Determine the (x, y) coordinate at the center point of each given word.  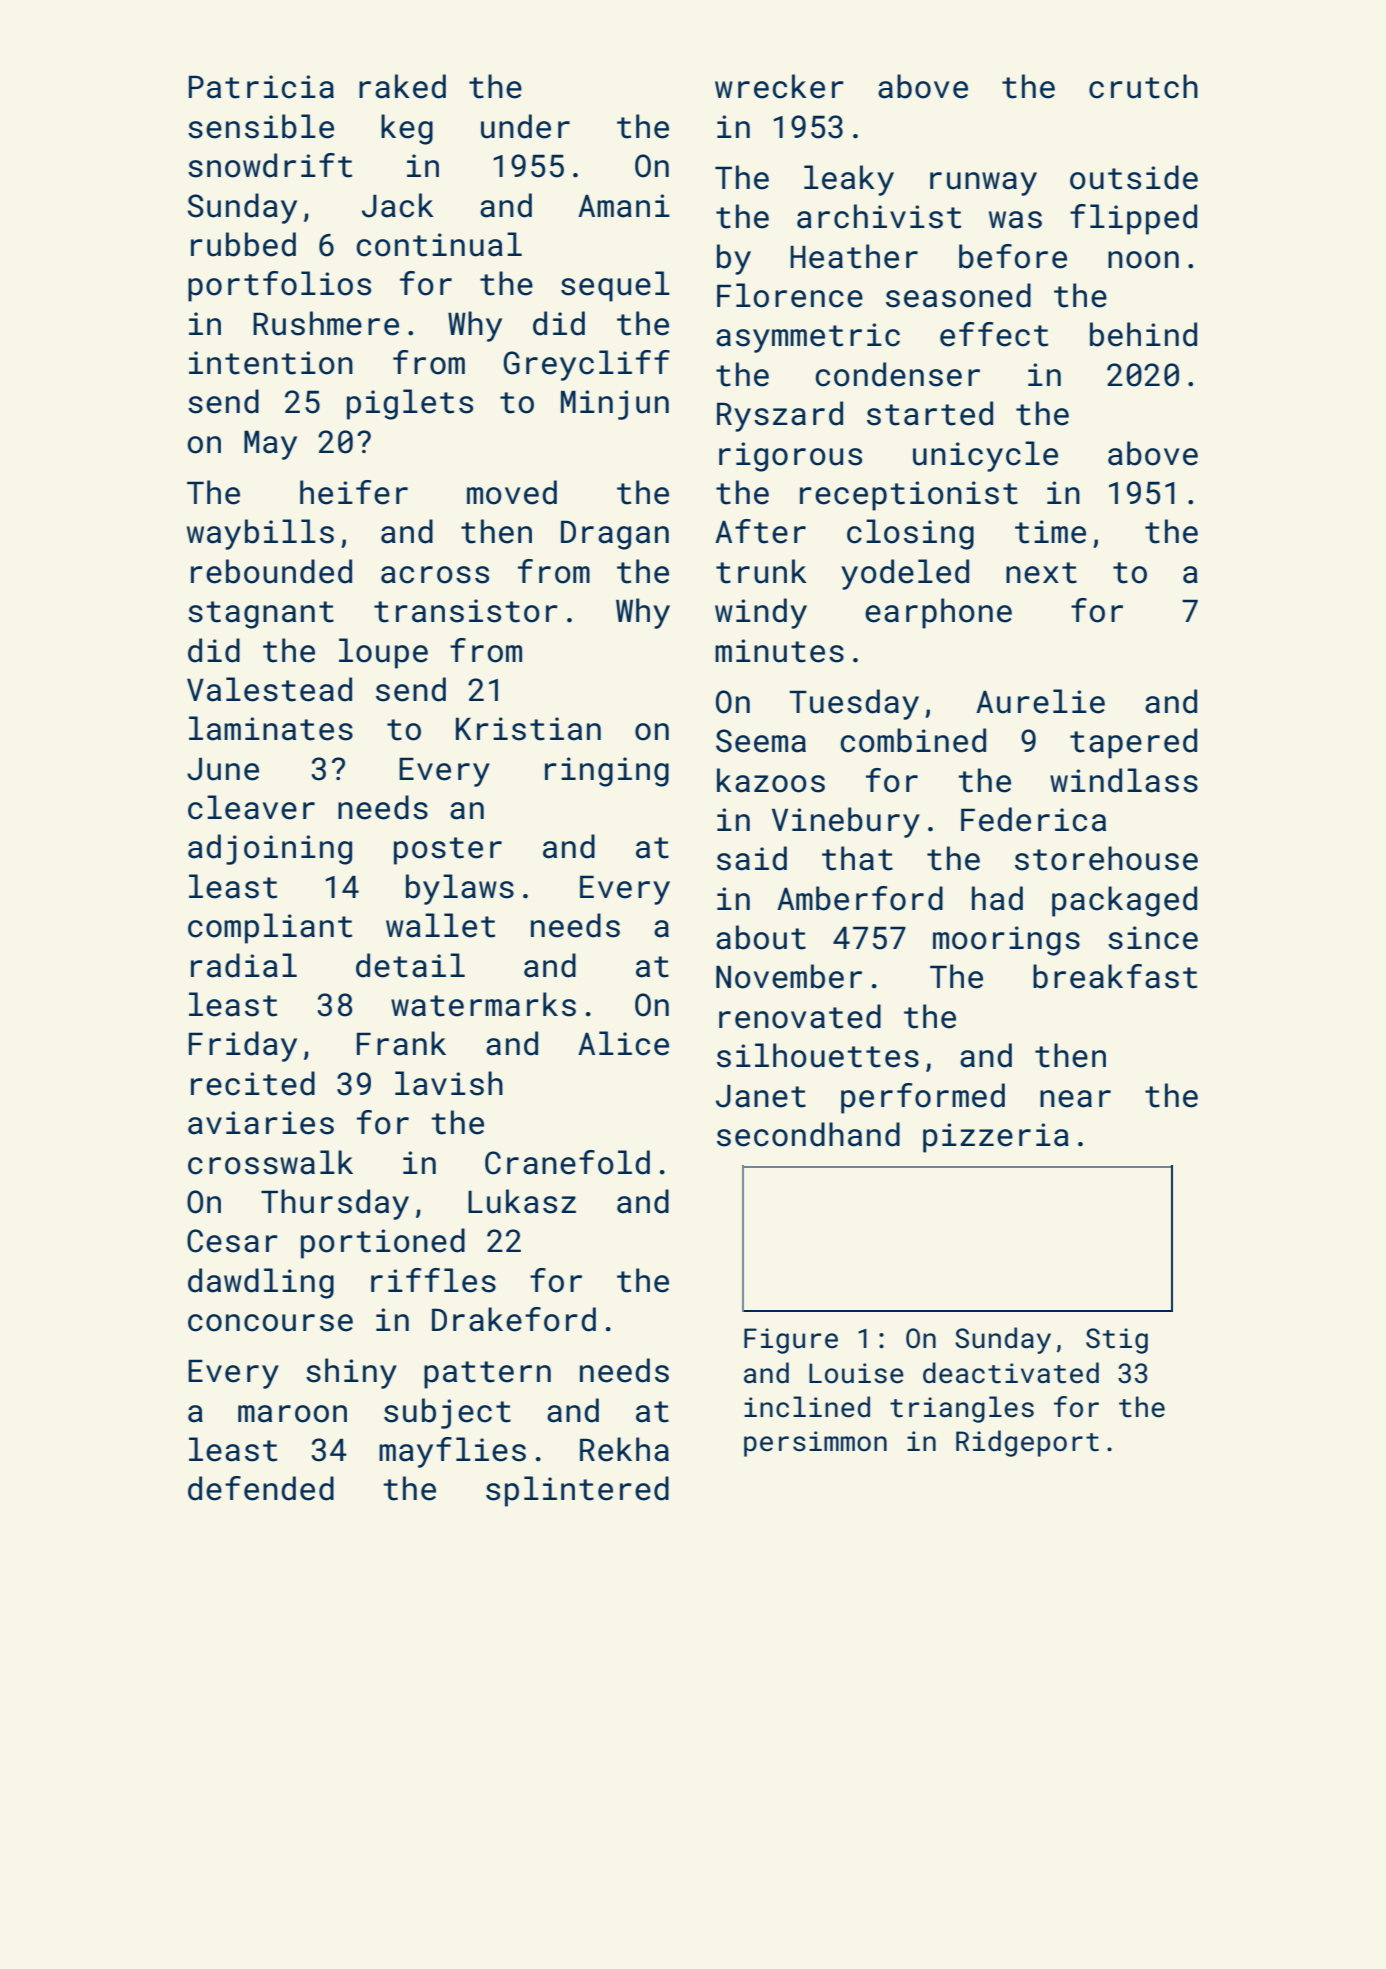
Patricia (261, 87)
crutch (1143, 86)
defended (261, 1488)
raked (402, 86)
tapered (1133, 743)
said (752, 858)
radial (244, 965)
